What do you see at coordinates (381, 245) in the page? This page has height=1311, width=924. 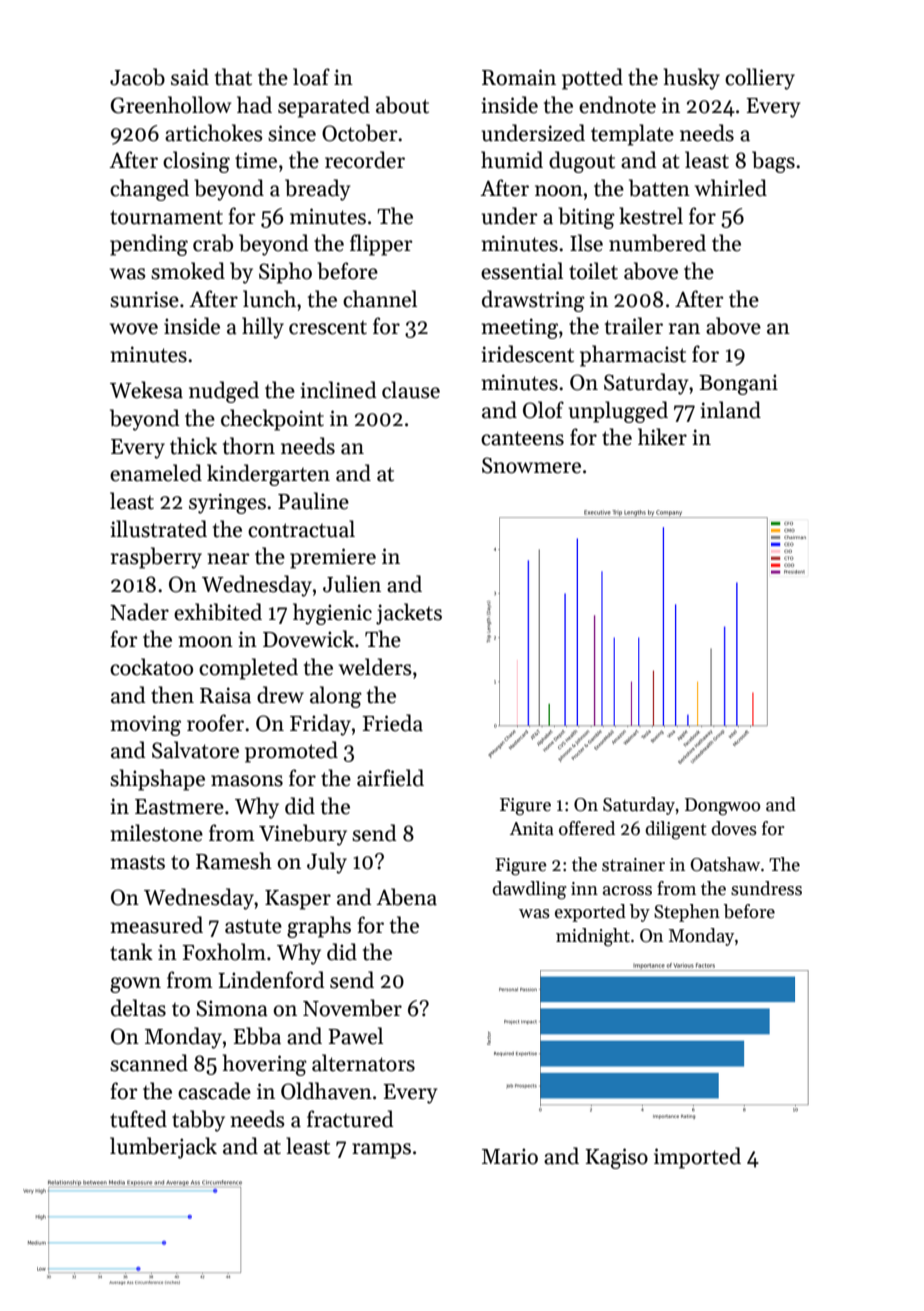 I see `flipper` at bounding box center [381, 245].
